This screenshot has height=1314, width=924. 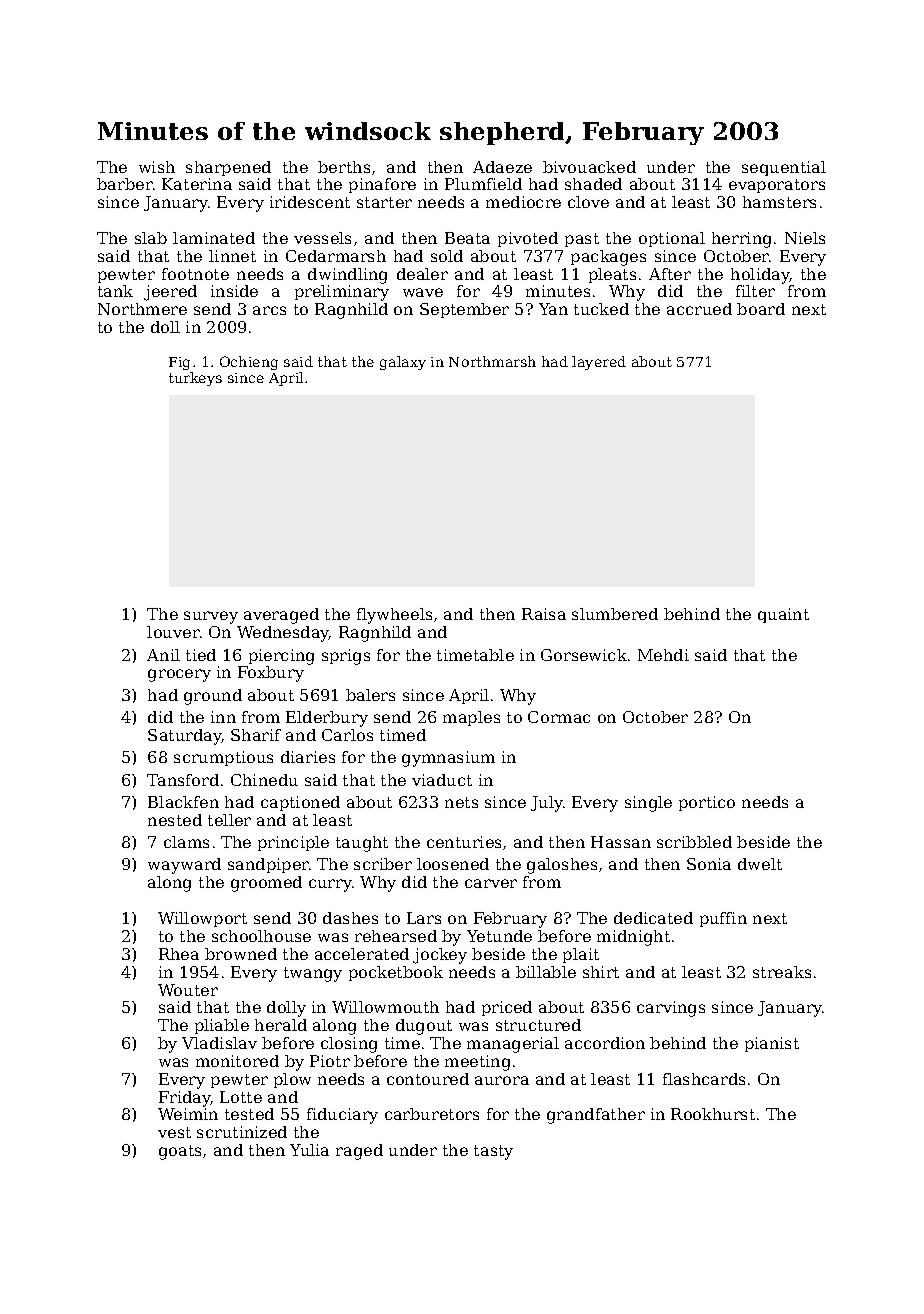 I want to click on goats, so click(x=180, y=1152).
